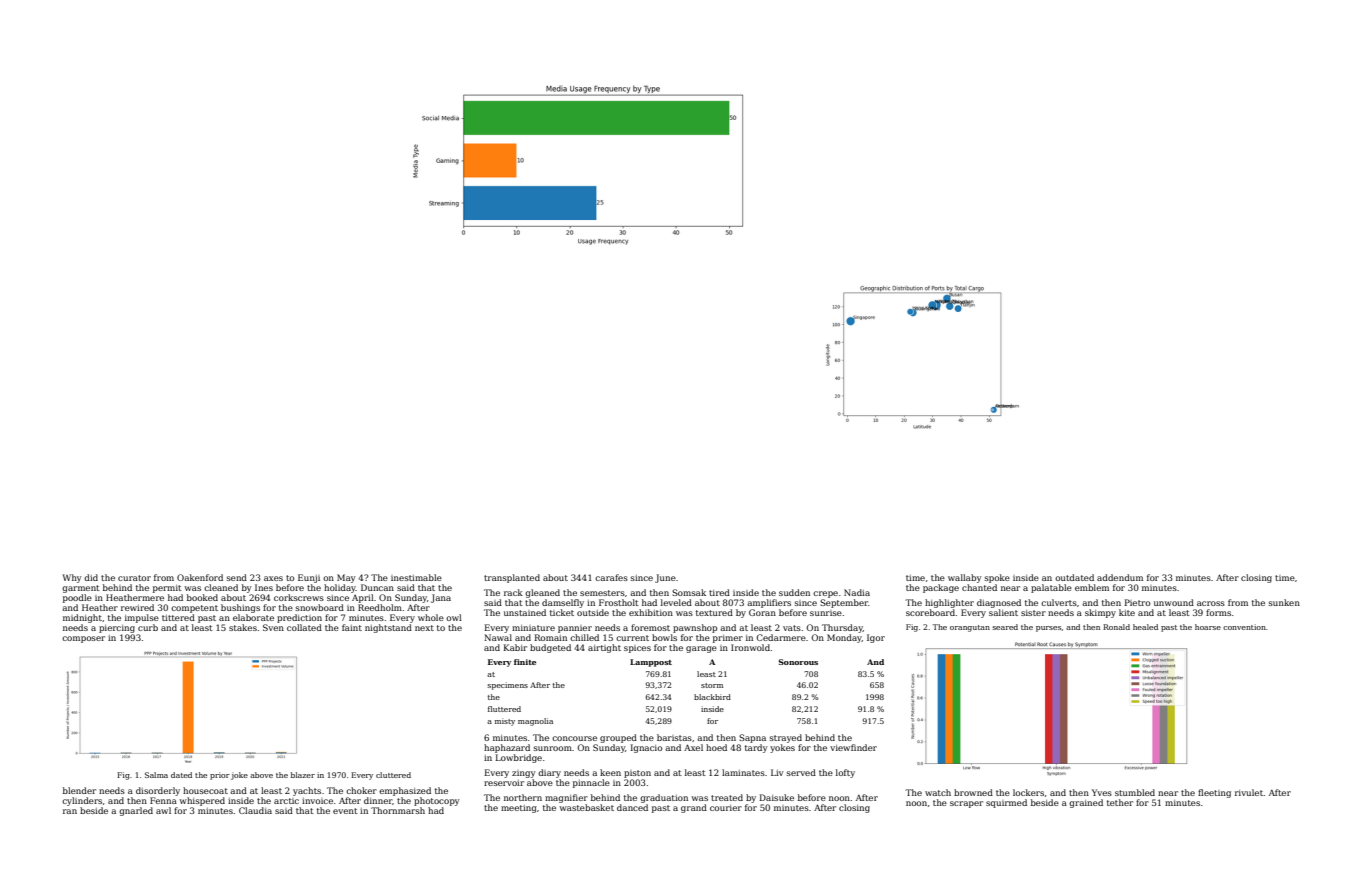 The height and width of the page is (887, 1372). Describe the element at coordinates (505, 722) in the page. I see `misty` at that location.
